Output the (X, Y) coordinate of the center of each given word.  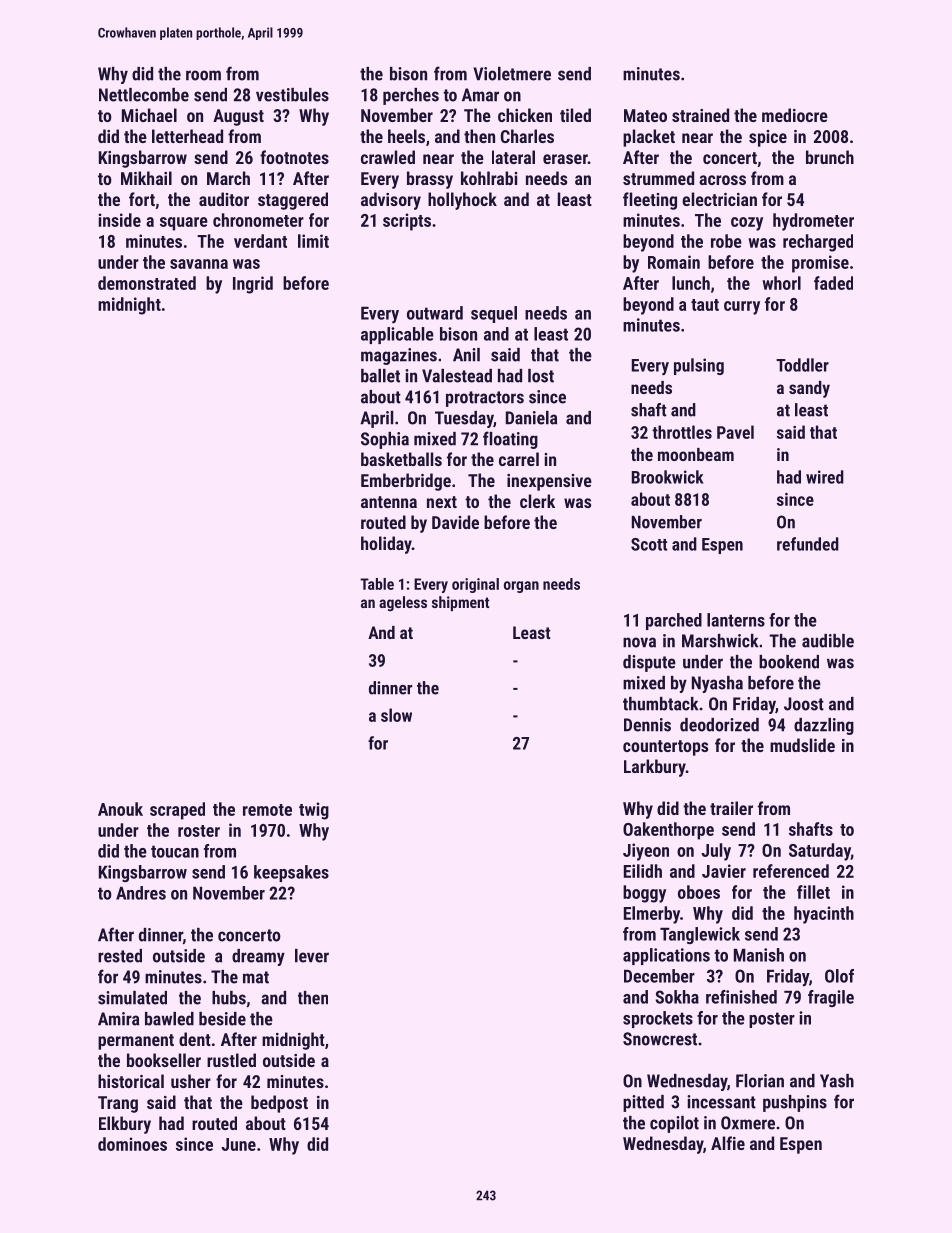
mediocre (795, 115)
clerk (537, 501)
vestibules (292, 95)
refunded (808, 544)
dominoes (132, 1144)
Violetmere (512, 74)
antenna (389, 502)
